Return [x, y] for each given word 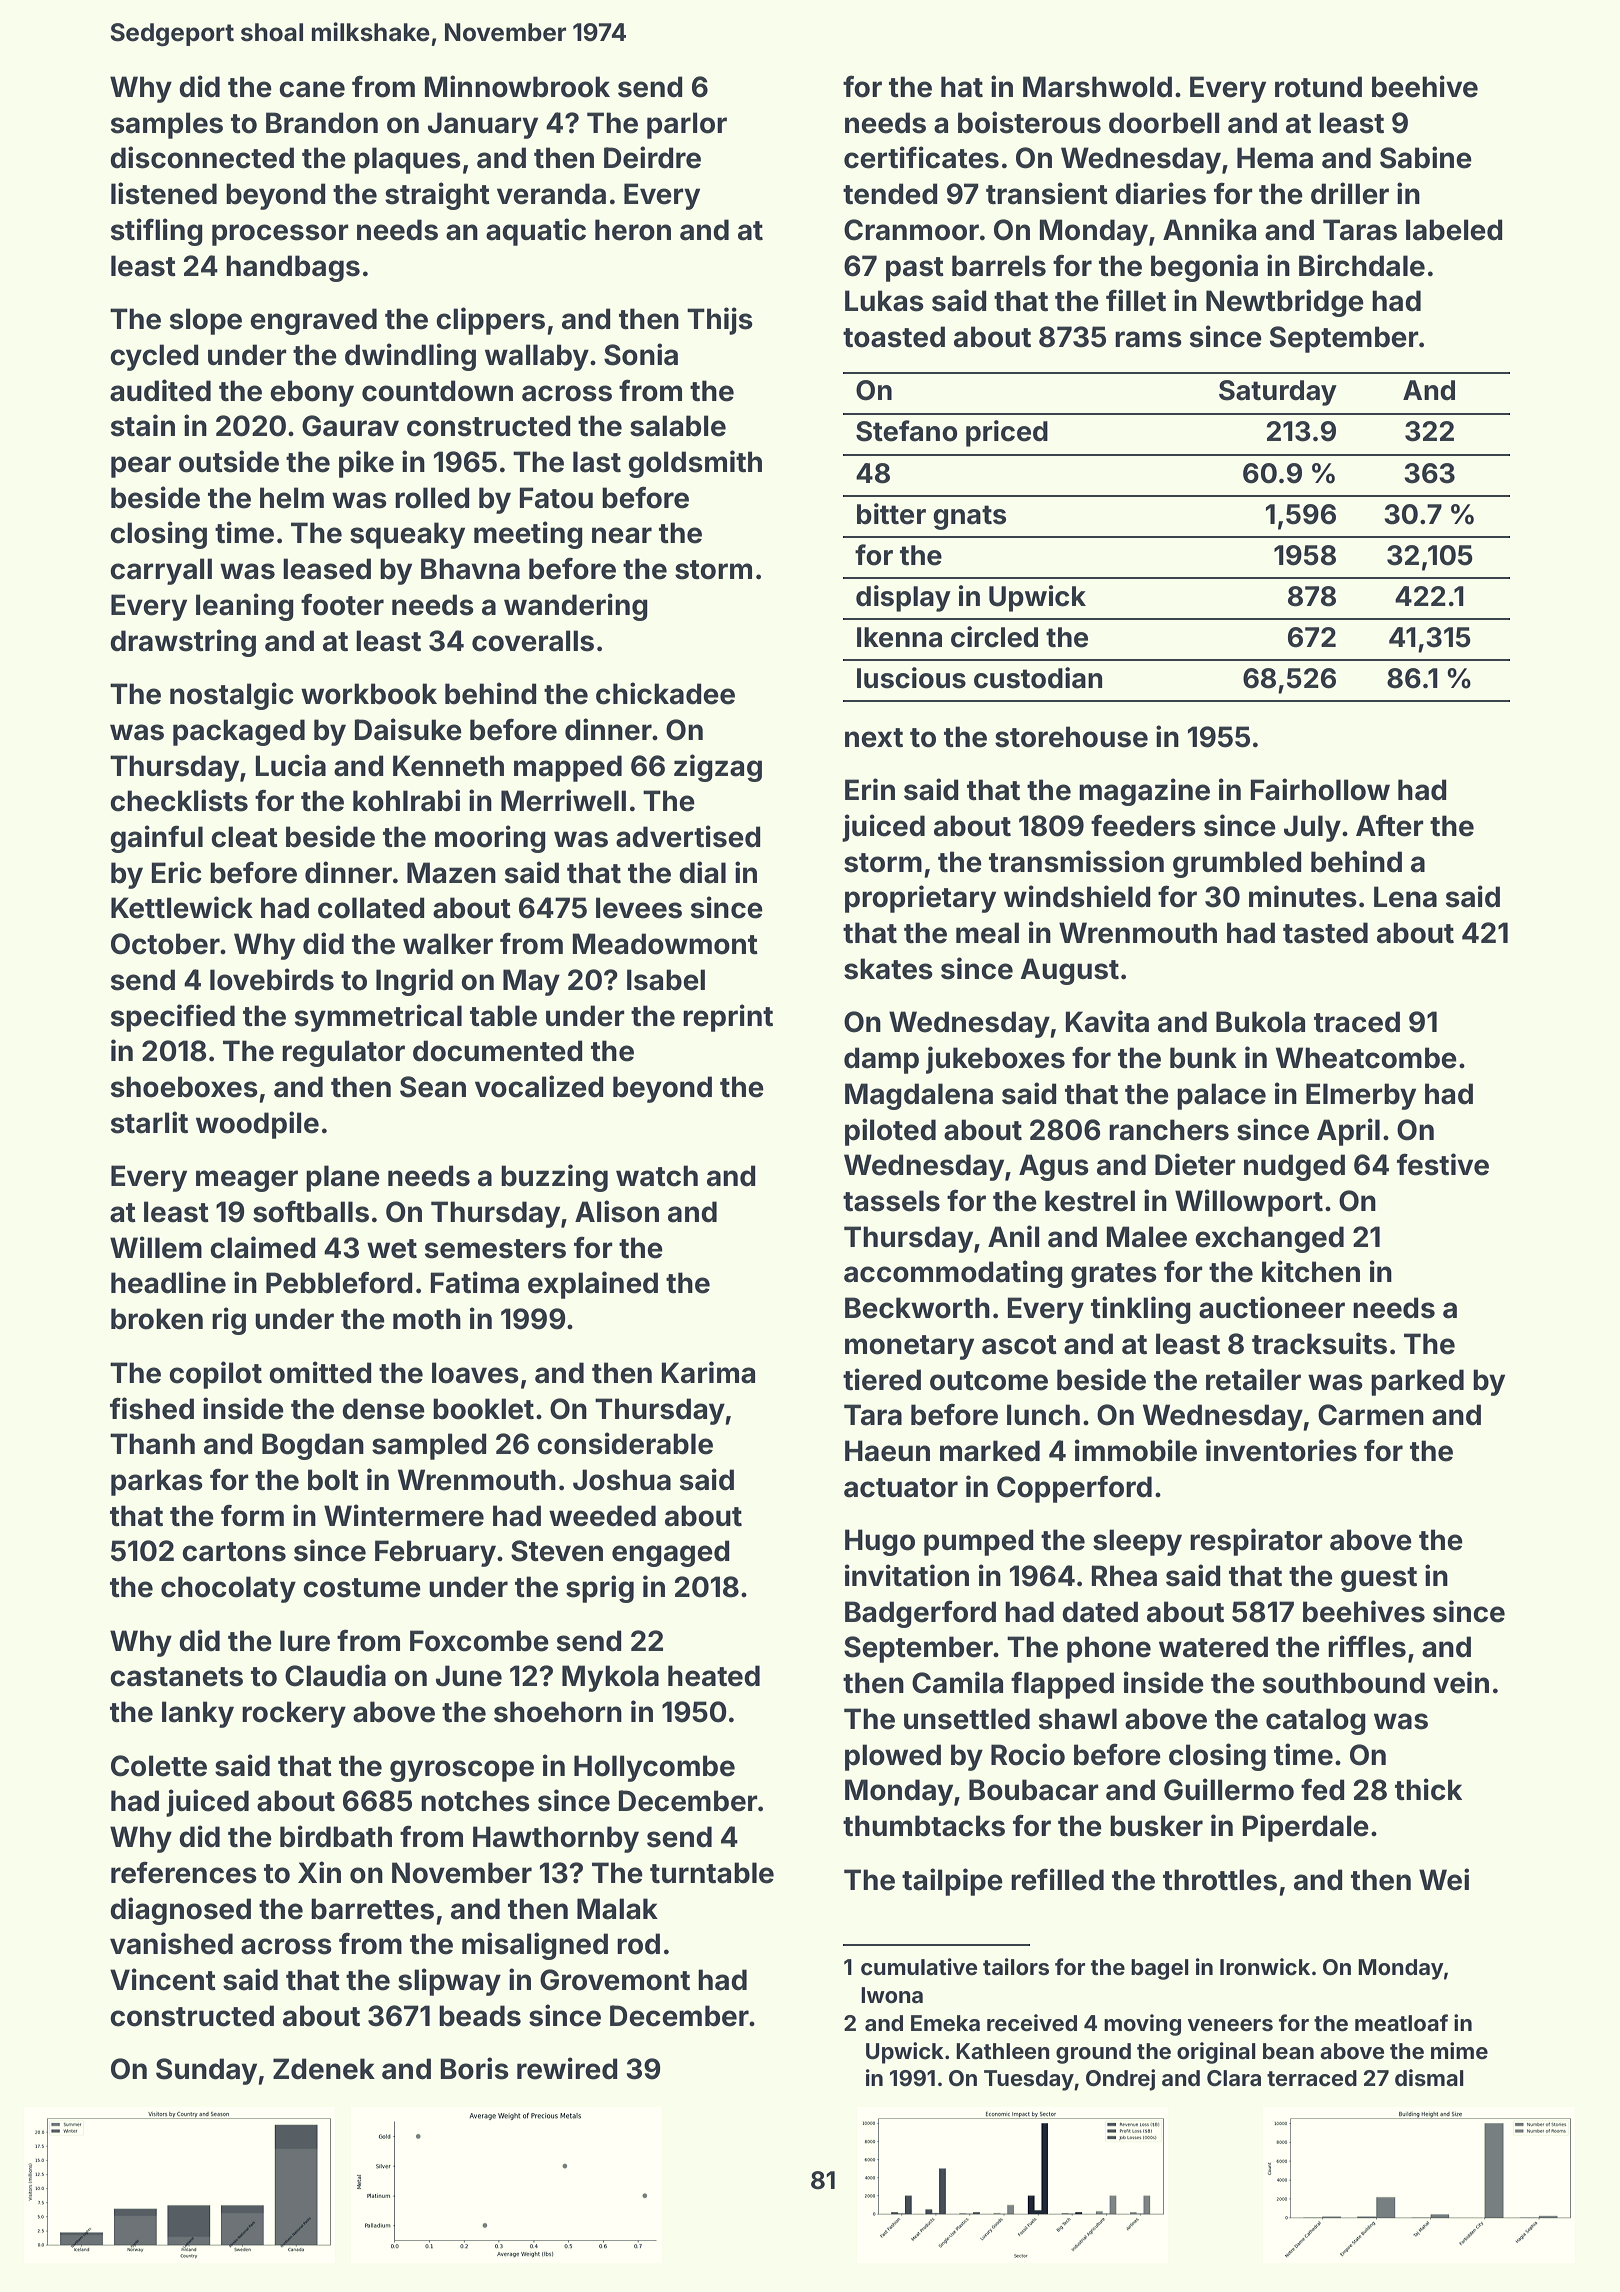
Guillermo [1229, 1789]
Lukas [884, 301]
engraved [313, 321]
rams [1148, 339]
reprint [728, 1018]
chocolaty [228, 1589]
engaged [671, 1553]
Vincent [163, 1979]
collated [371, 908]
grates [1114, 1275]
